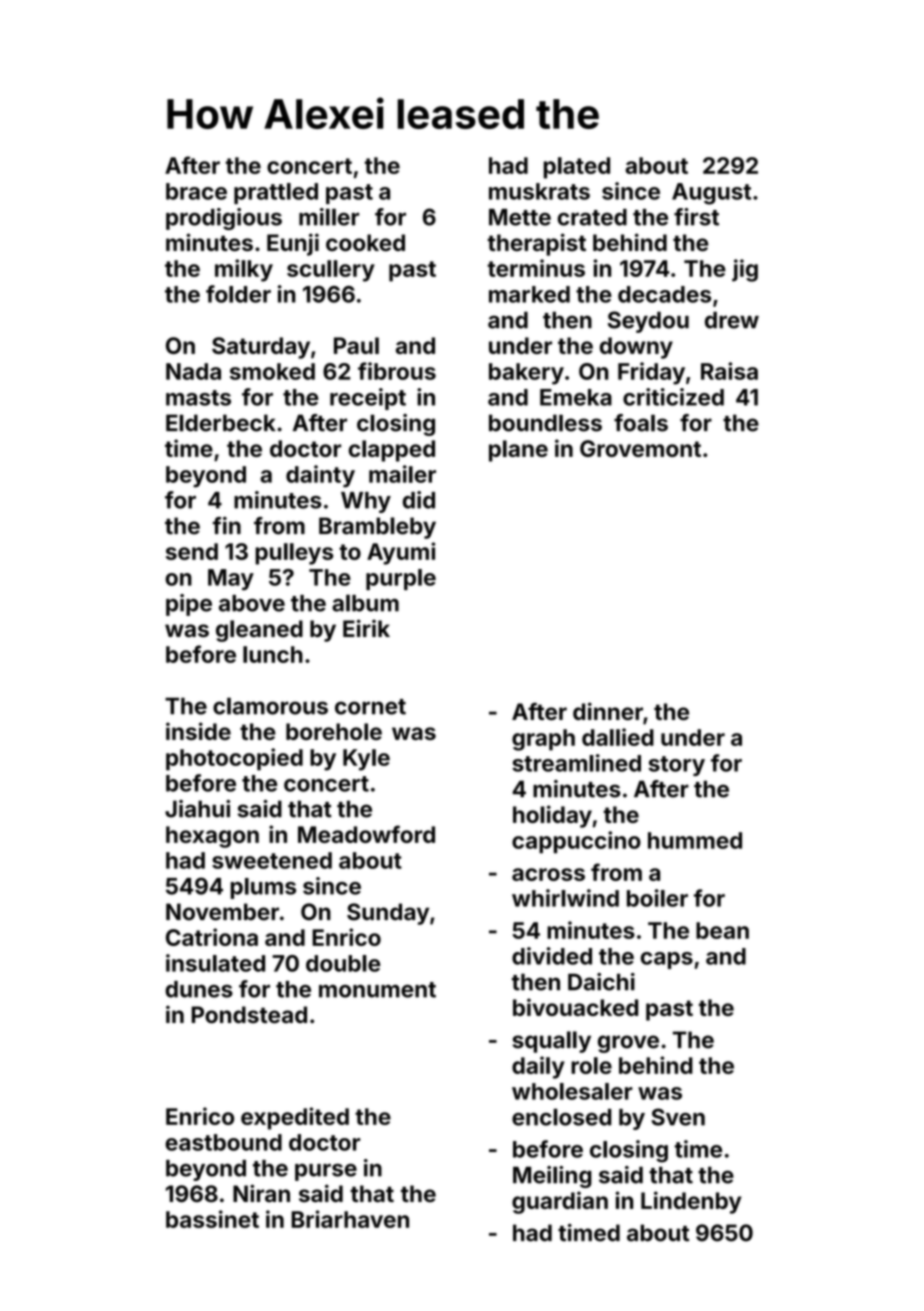 The width and height of the image is (924, 1311). What do you see at coordinates (711, 194) in the image?
I see `August` at bounding box center [711, 194].
